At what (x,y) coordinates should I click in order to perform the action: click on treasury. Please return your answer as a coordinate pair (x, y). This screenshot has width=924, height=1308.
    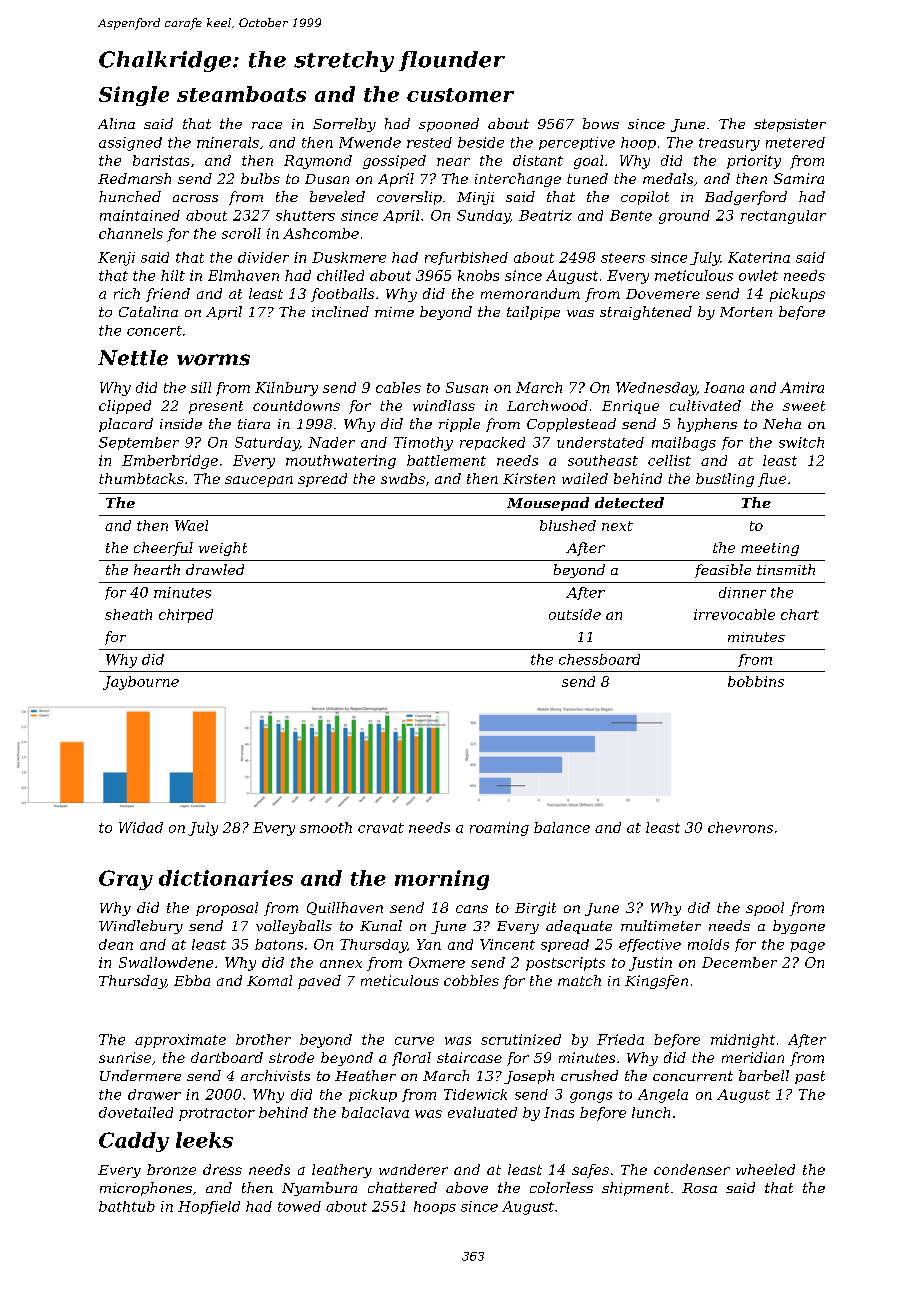
    Looking at the image, I should click on (729, 144).
